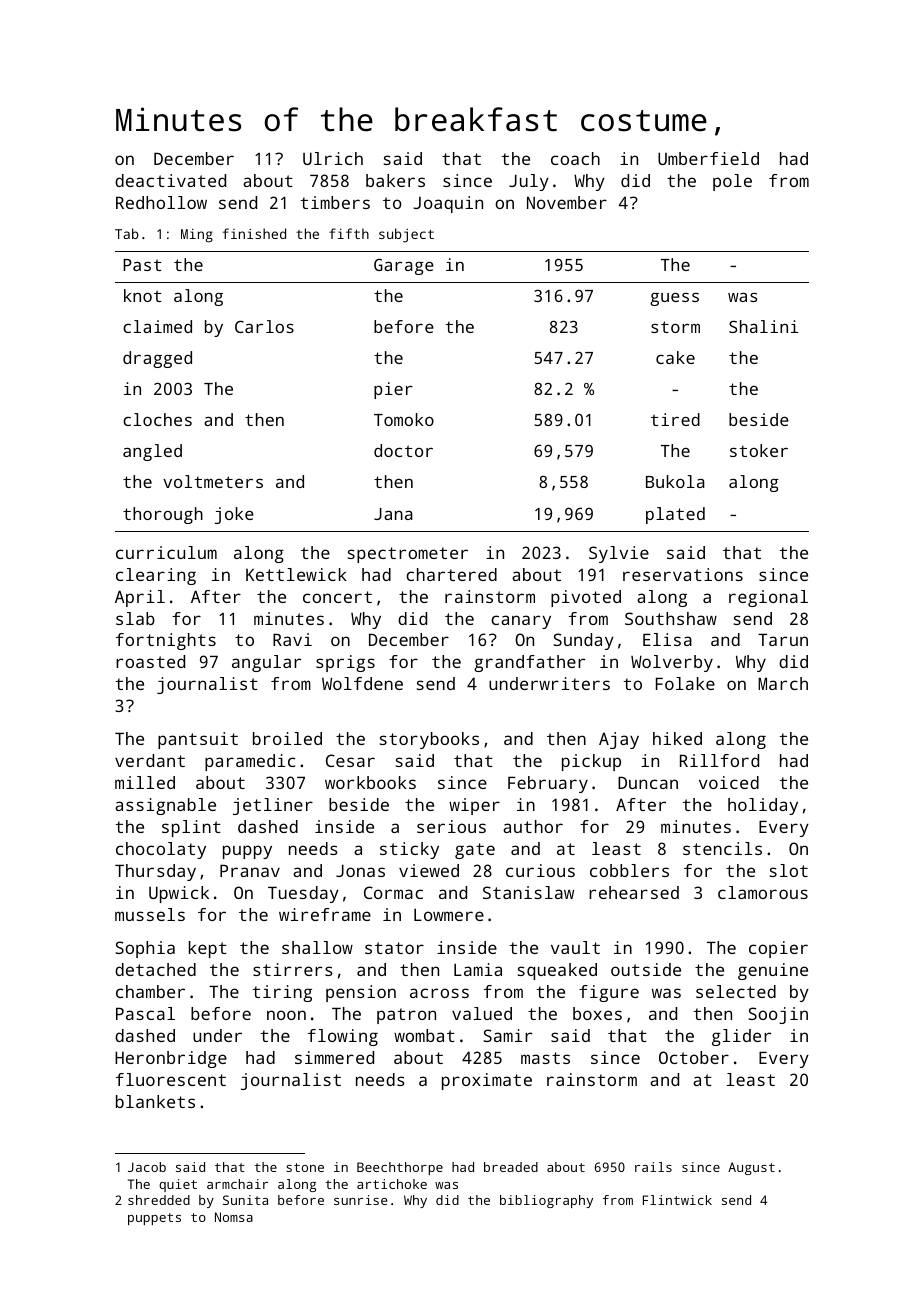 This screenshot has height=1314, width=924. Describe the element at coordinates (528, 892) in the screenshot. I see `Stanislaw` at that location.
